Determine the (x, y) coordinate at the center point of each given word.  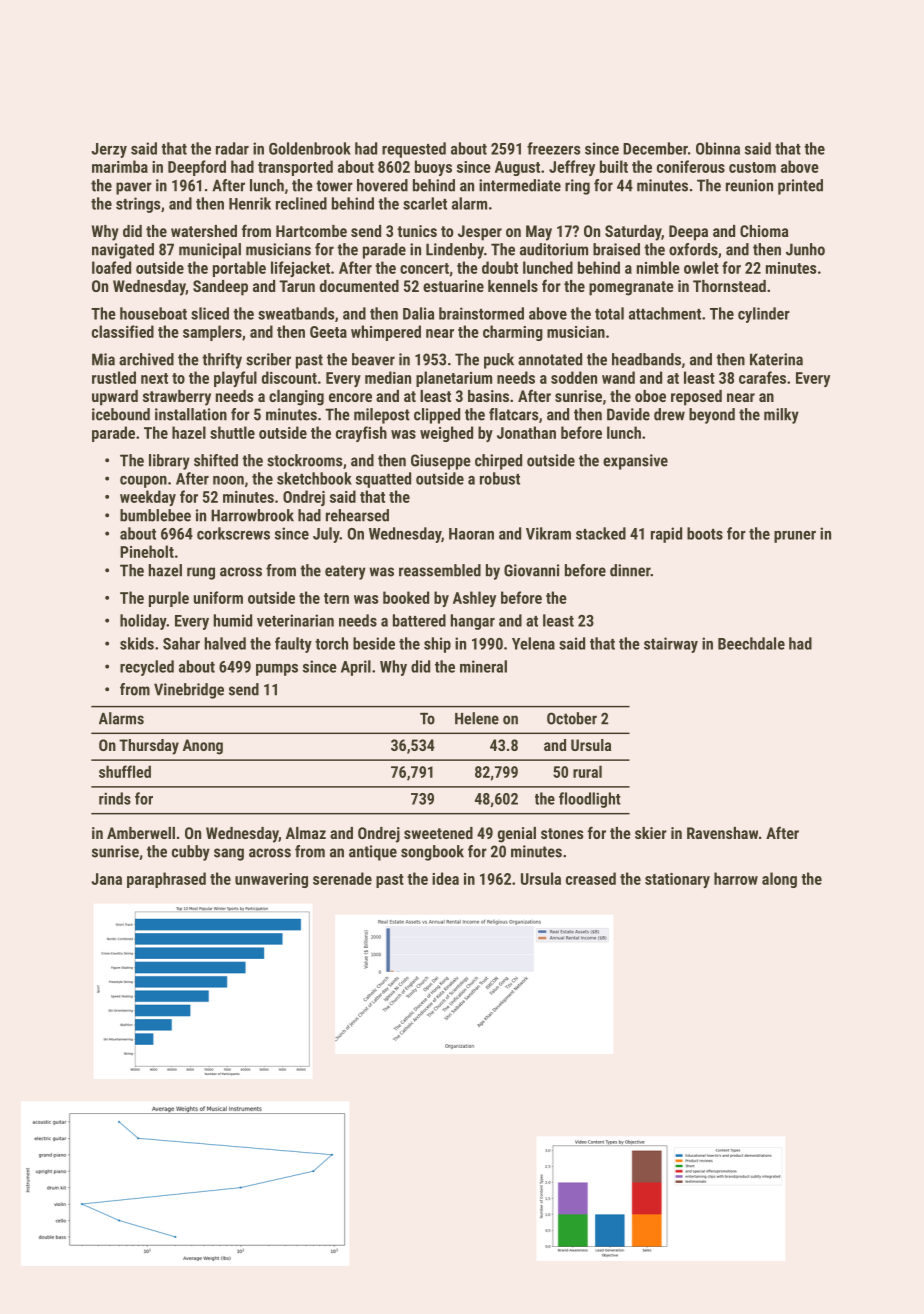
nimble (658, 267)
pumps (277, 670)
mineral (483, 666)
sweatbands (296, 313)
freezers (553, 148)
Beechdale (751, 643)
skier (651, 833)
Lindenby (455, 251)
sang (229, 854)
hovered (382, 185)
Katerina (776, 359)
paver (134, 188)
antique (373, 853)
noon (228, 480)
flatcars (513, 414)
